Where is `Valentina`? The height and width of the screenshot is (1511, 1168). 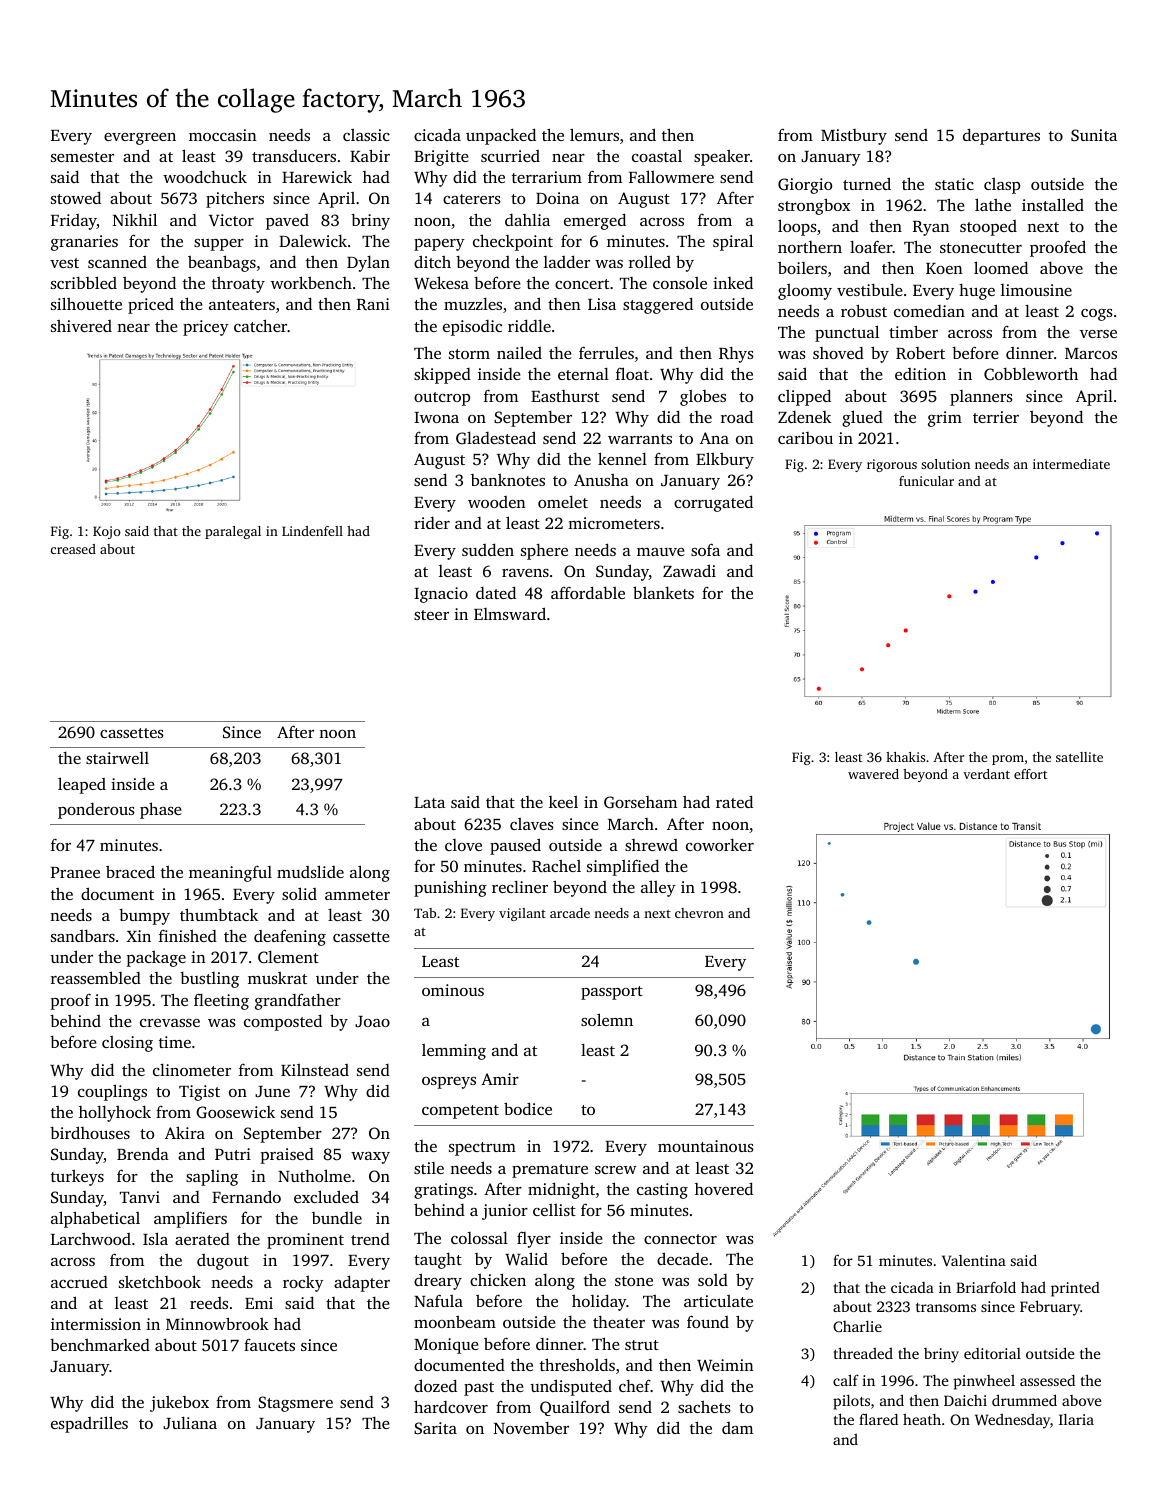 Valentina is located at coordinates (974, 1260).
